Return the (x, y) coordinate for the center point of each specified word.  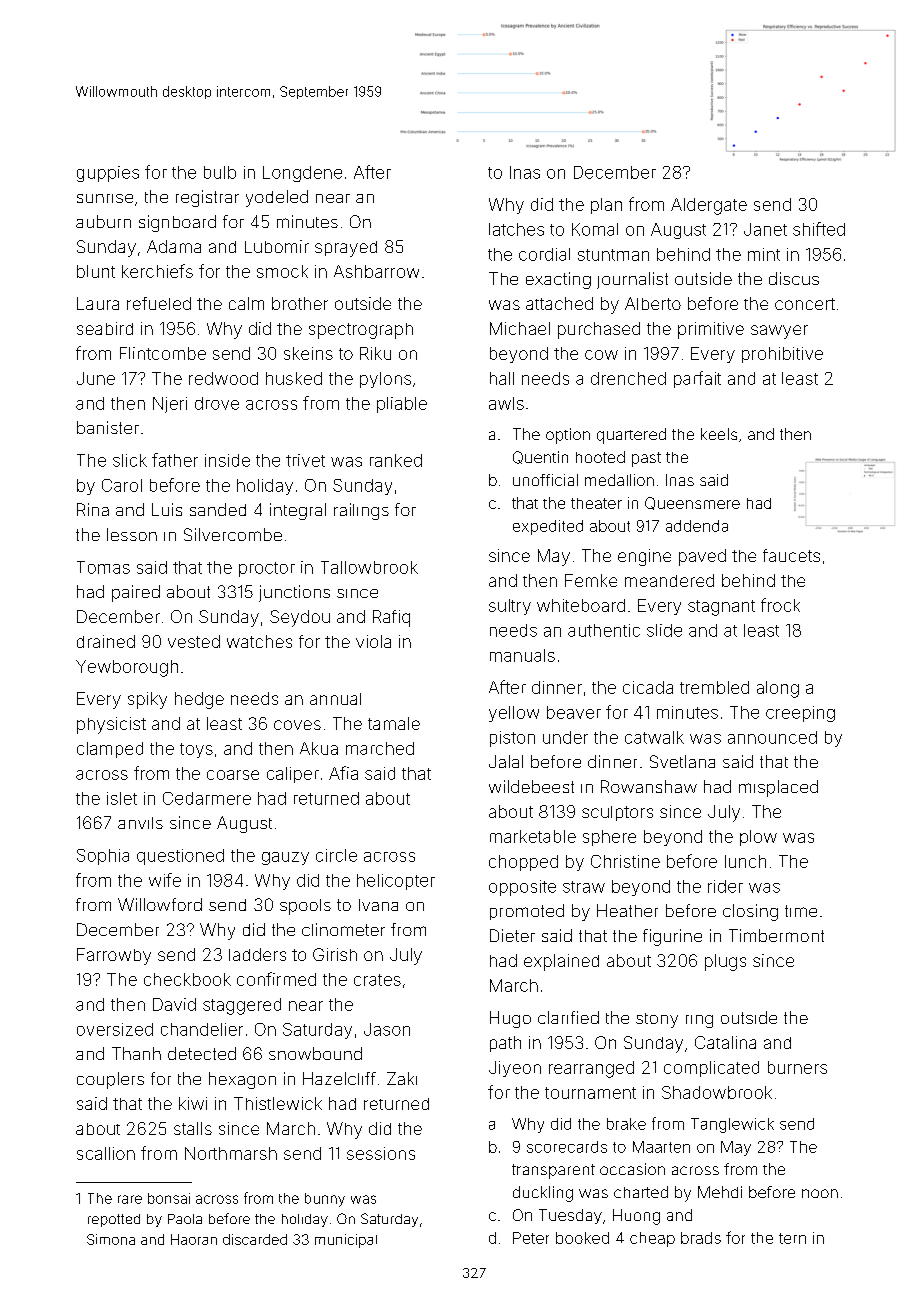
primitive (711, 330)
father (175, 460)
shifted (819, 229)
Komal (595, 229)
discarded (255, 1239)
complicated (711, 1069)
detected (202, 1053)
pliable (402, 405)
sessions (381, 1153)
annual (335, 699)
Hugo (510, 1019)
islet (122, 798)
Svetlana (682, 761)
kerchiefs (157, 271)
